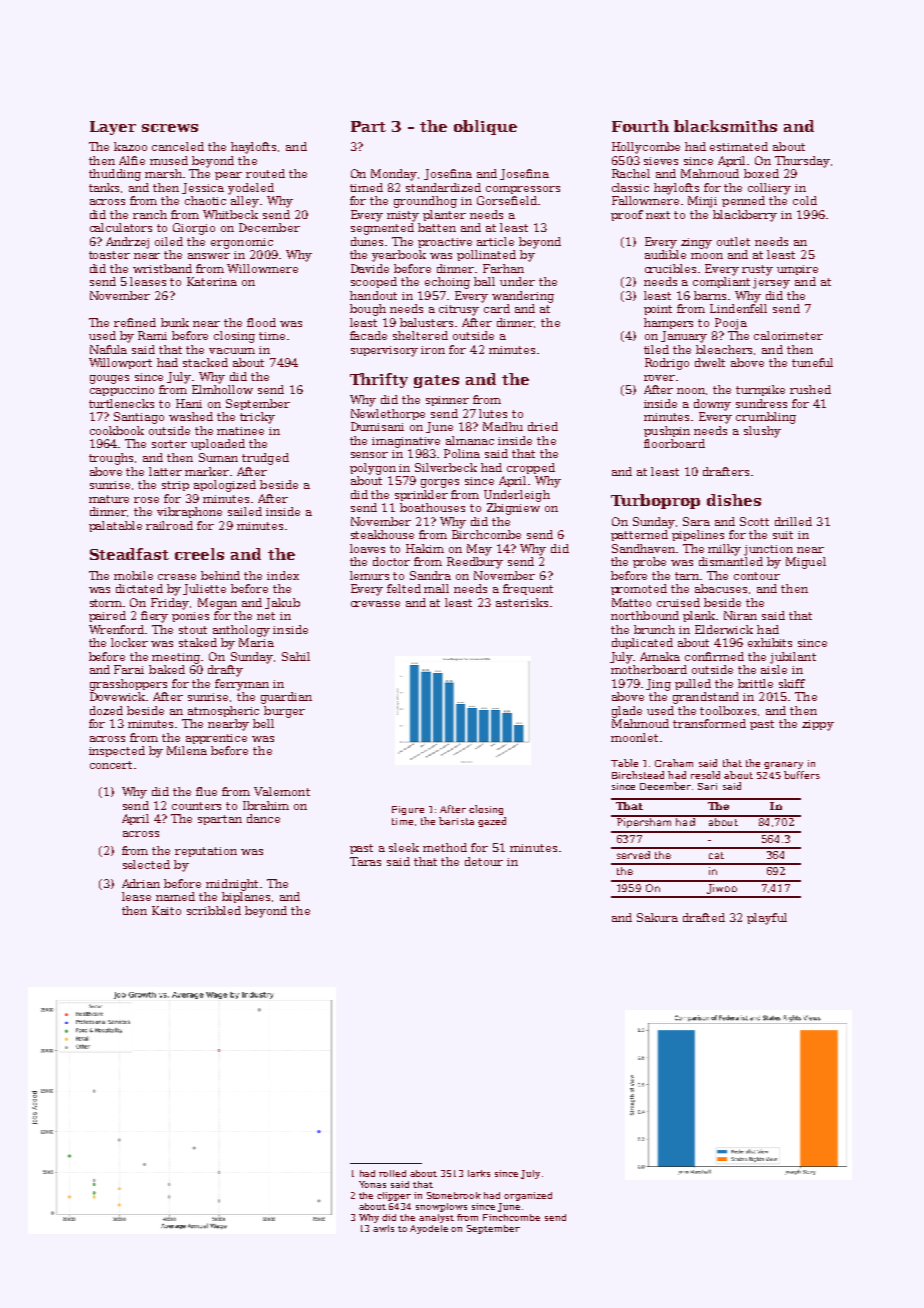 Image resolution: width=924 pixels, height=1308 pixels. Describe the element at coordinates (475, 563) in the image. I see `Reedbury` at that location.
